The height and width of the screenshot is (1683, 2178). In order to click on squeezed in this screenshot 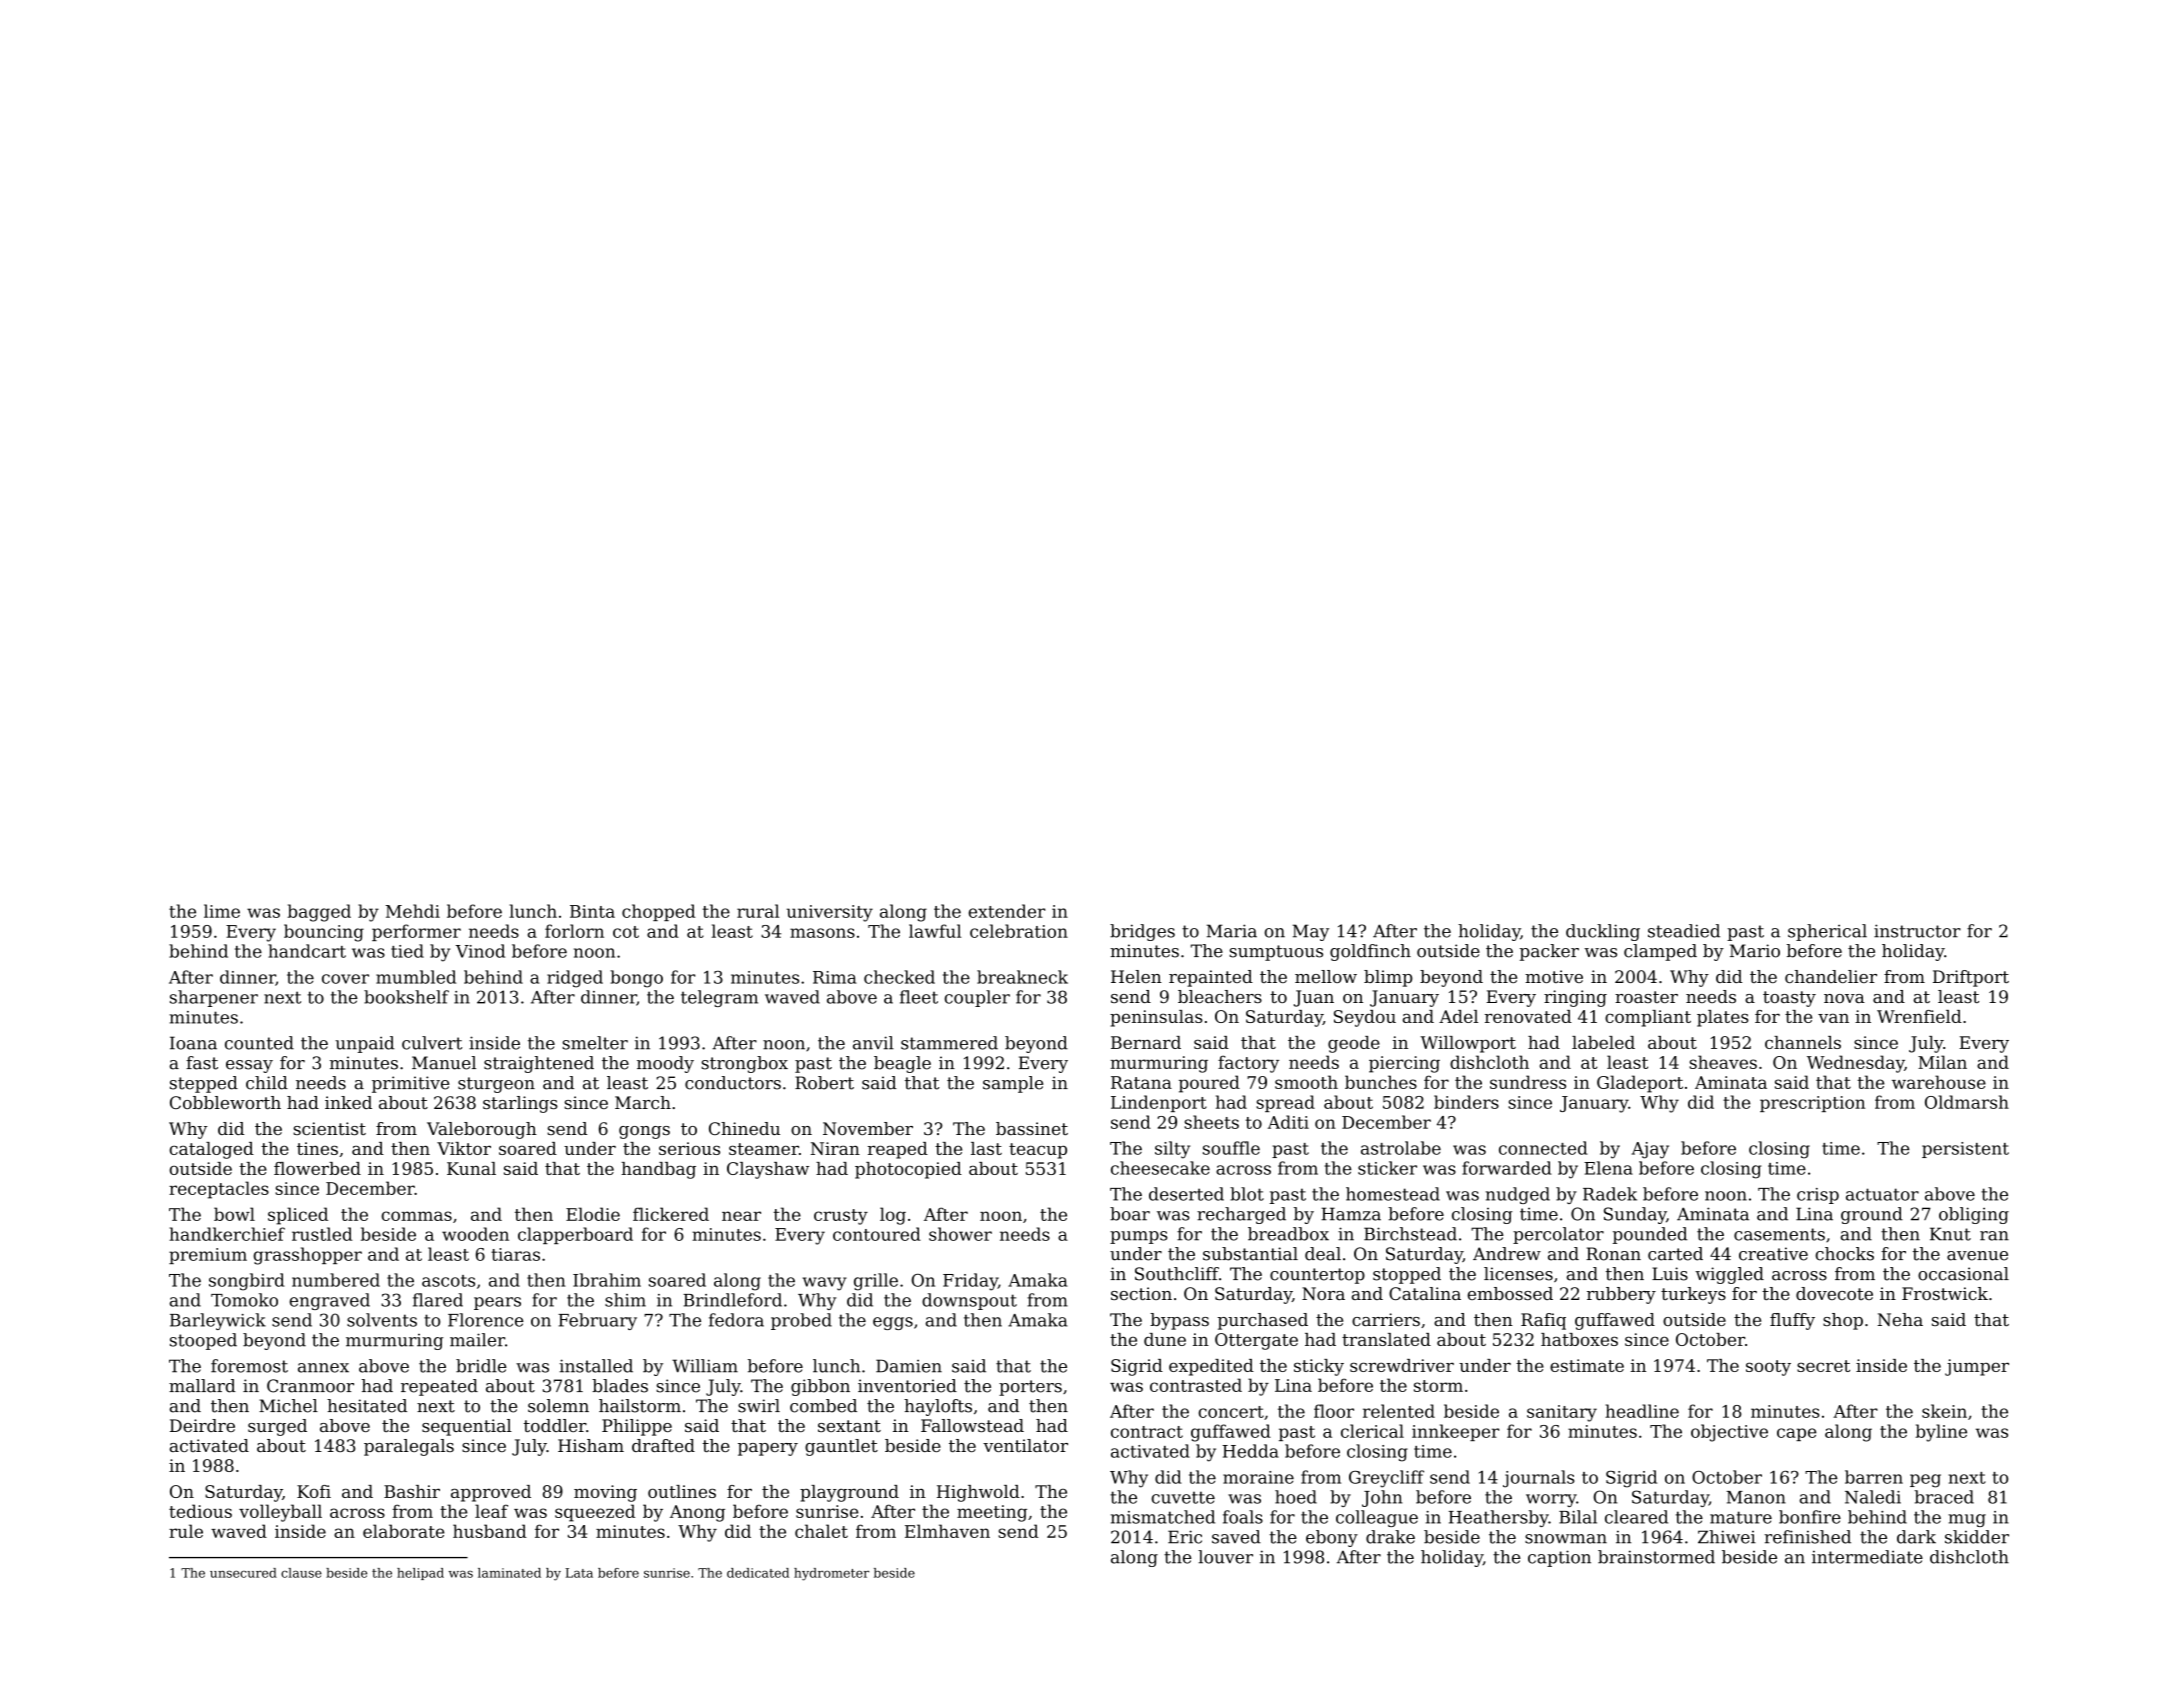, I will do `click(595, 1513)`.
